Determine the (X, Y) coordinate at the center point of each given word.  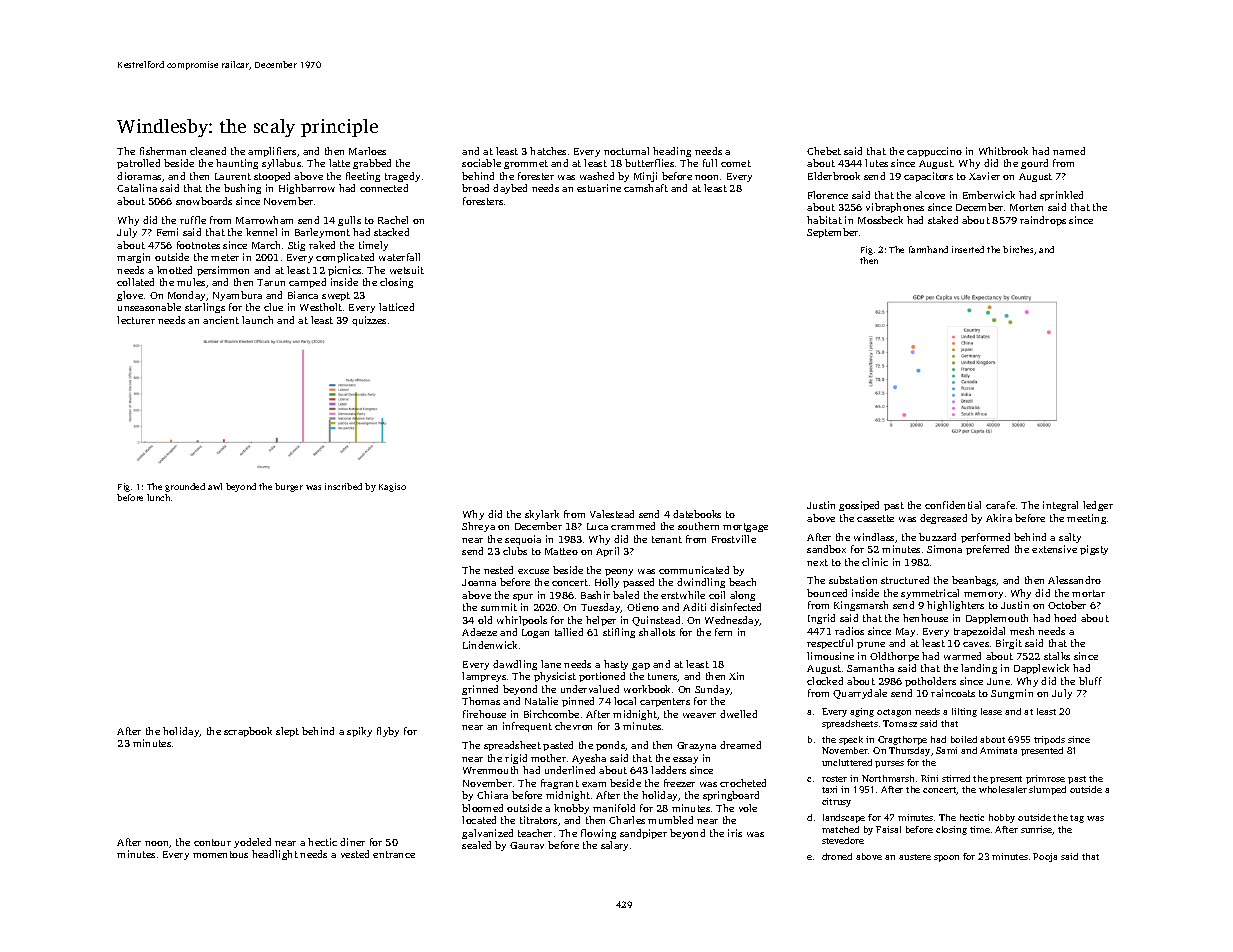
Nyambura (237, 296)
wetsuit (407, 270)
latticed (396, 307)
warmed (962, 656)
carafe (1000, 505)
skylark (542, 515)
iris (735, 833)
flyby (388, 732)
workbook (647, 689)
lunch (158, 497)
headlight (275, 855)
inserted (968, 249)
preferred (987, 550)
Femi (167, 232)
